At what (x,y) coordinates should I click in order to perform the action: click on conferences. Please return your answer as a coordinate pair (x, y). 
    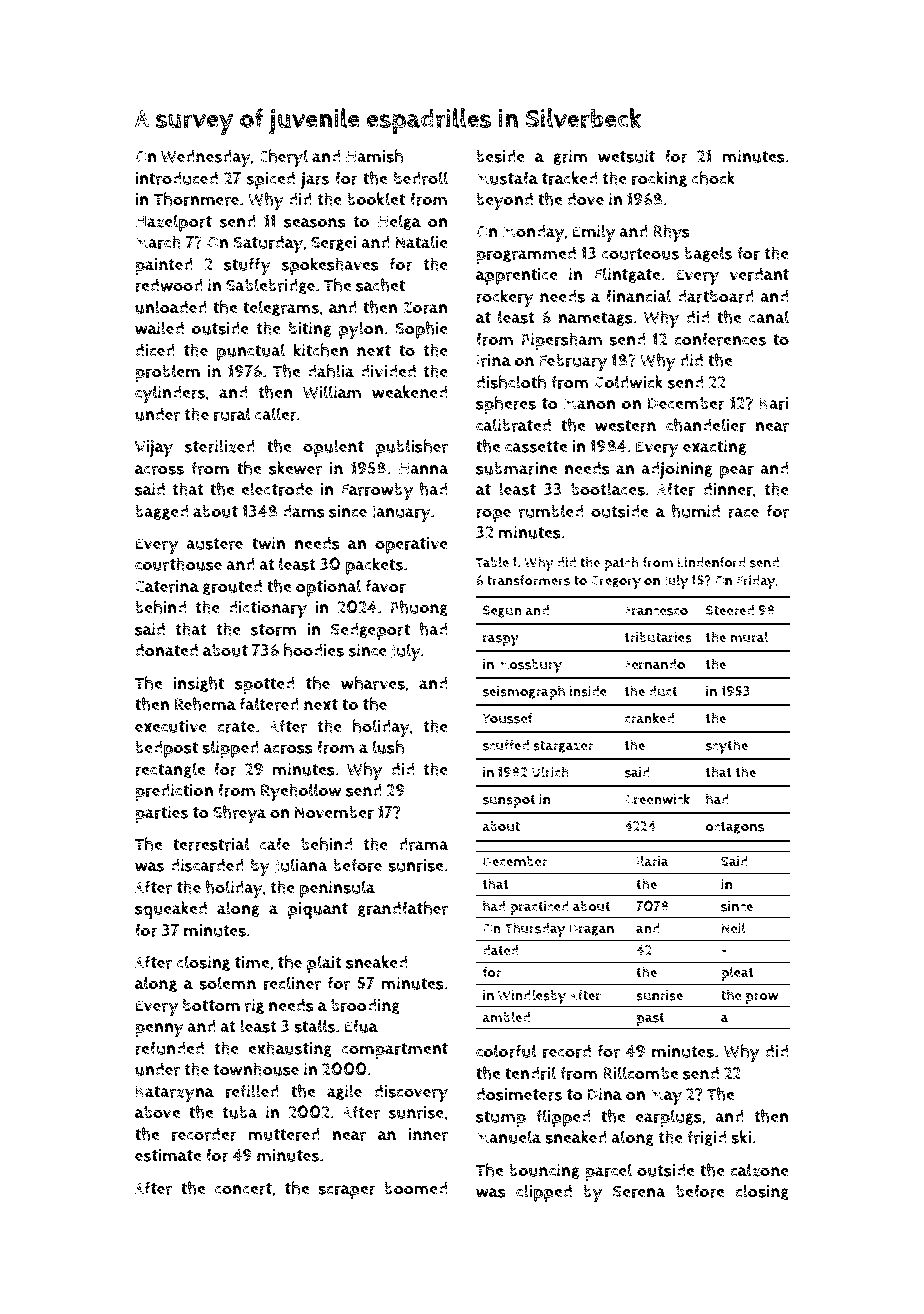
    Looking at the image, I should click on (720, 339).
